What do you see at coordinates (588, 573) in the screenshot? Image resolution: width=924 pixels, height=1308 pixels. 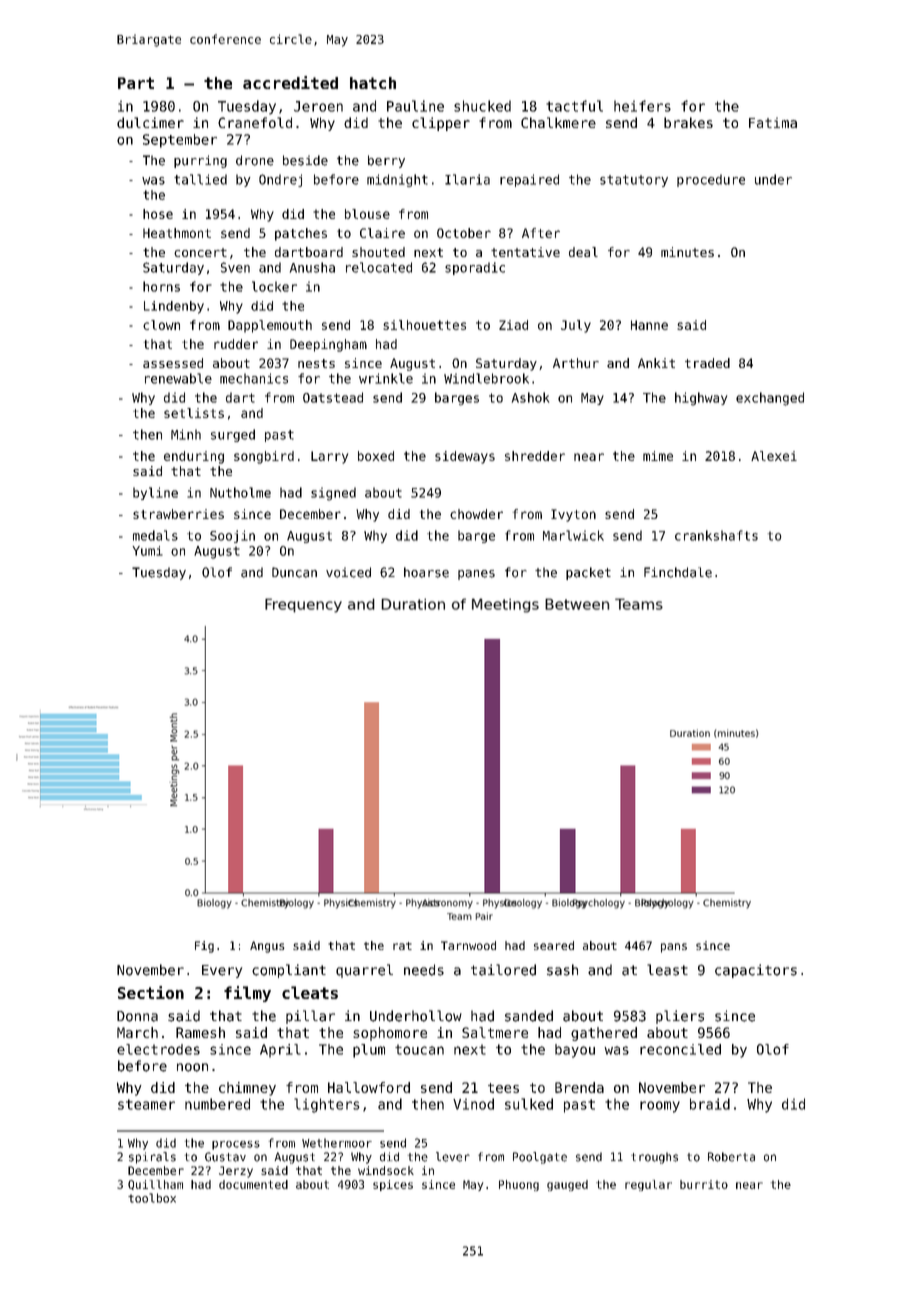 I see `packet` at bounding box center [588, 573].
